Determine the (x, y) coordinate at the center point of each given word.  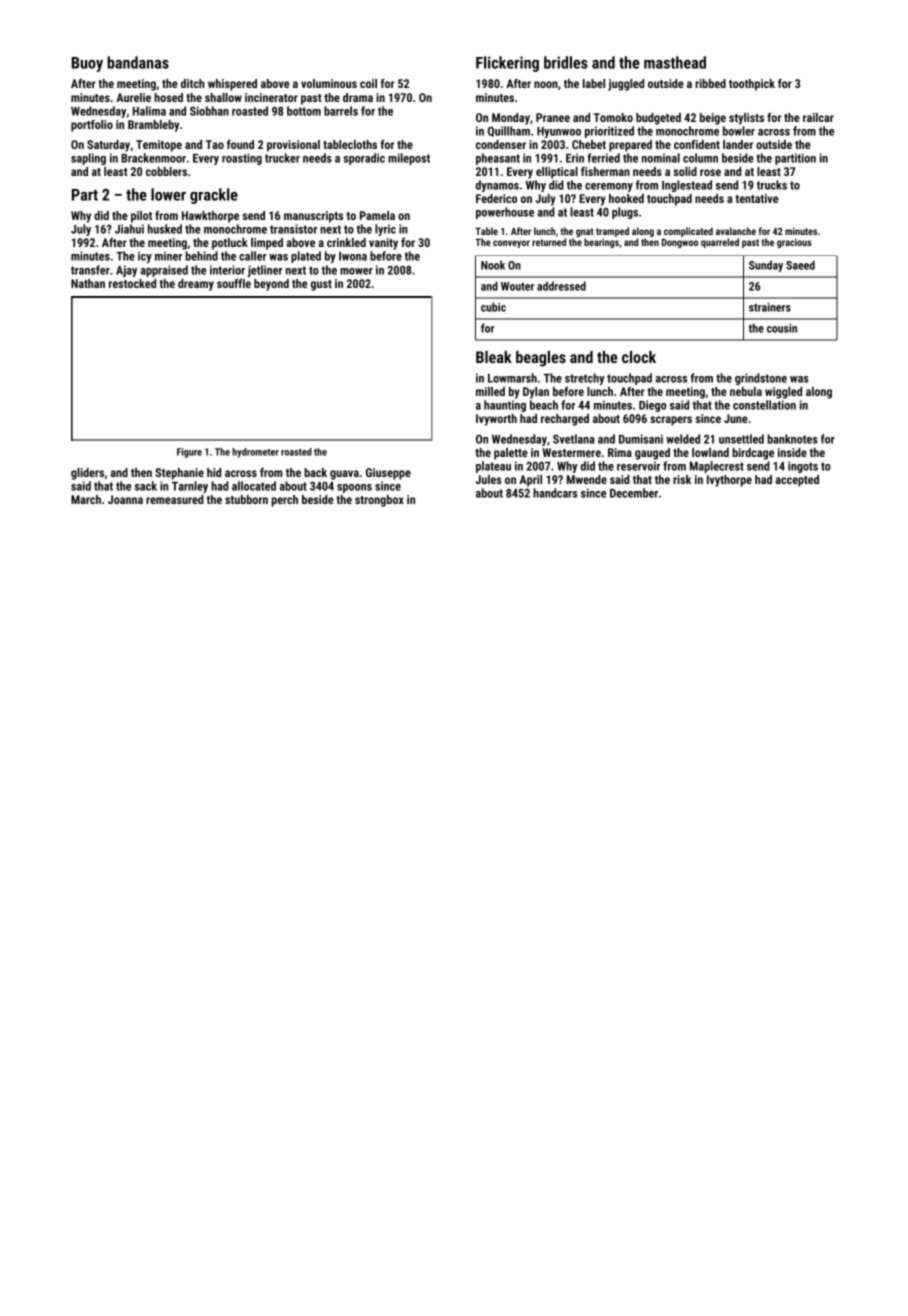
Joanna (125, 499)
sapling (88, 159)
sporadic (364, 159)
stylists (746, 119)
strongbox (379, 501)
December (634, 493)
